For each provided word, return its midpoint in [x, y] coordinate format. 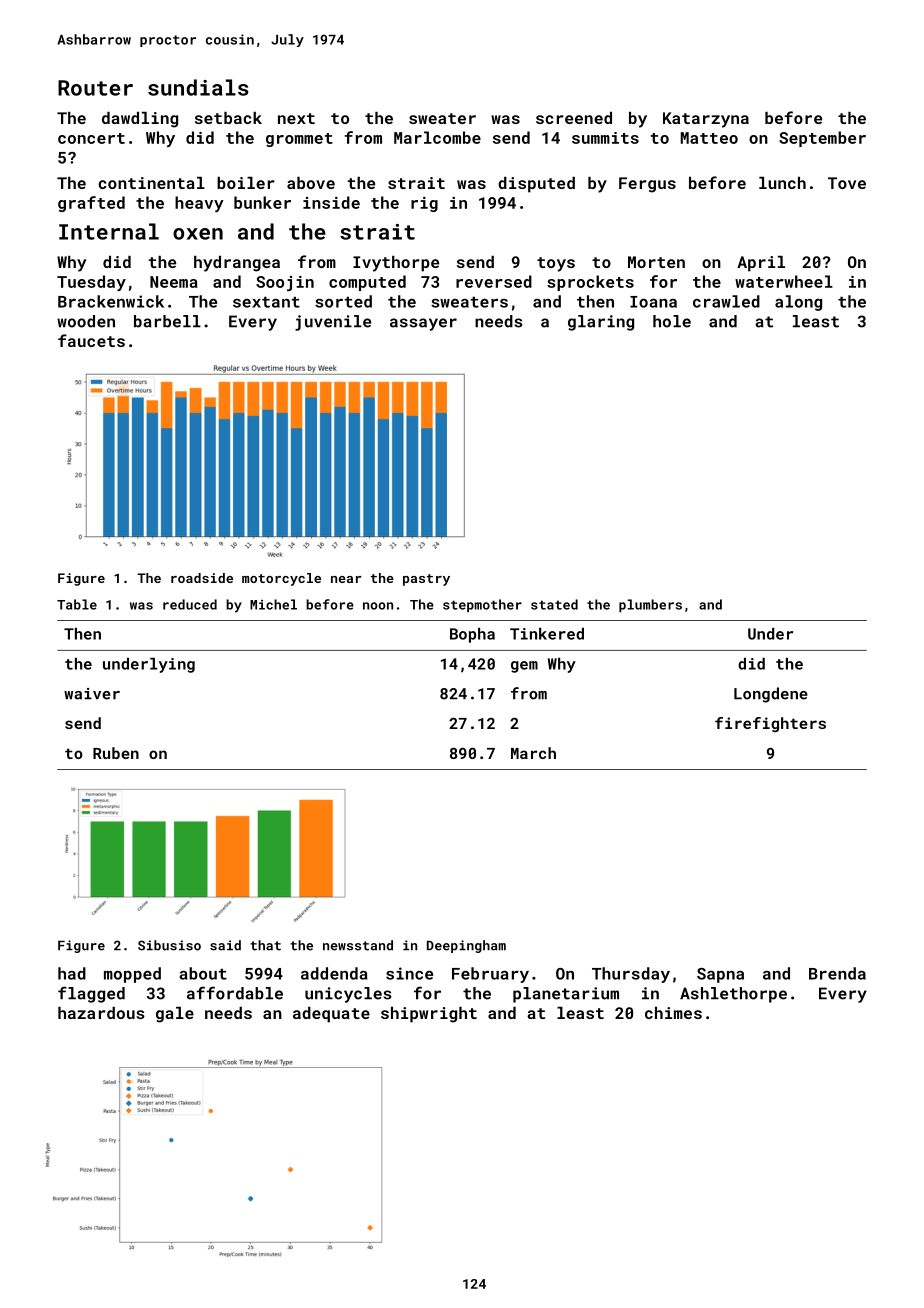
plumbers [650, 605]
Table [77, 604]
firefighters [770, 724]
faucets [91, 340]
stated [554, 604]
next [296, 118]
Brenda [837, 973]
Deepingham [466, 946]
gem [524, 667]
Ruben [116, 753]
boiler [246, 183]
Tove [847, 183]
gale [175, 1015]
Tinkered [547, 634]
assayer [423, 324]
